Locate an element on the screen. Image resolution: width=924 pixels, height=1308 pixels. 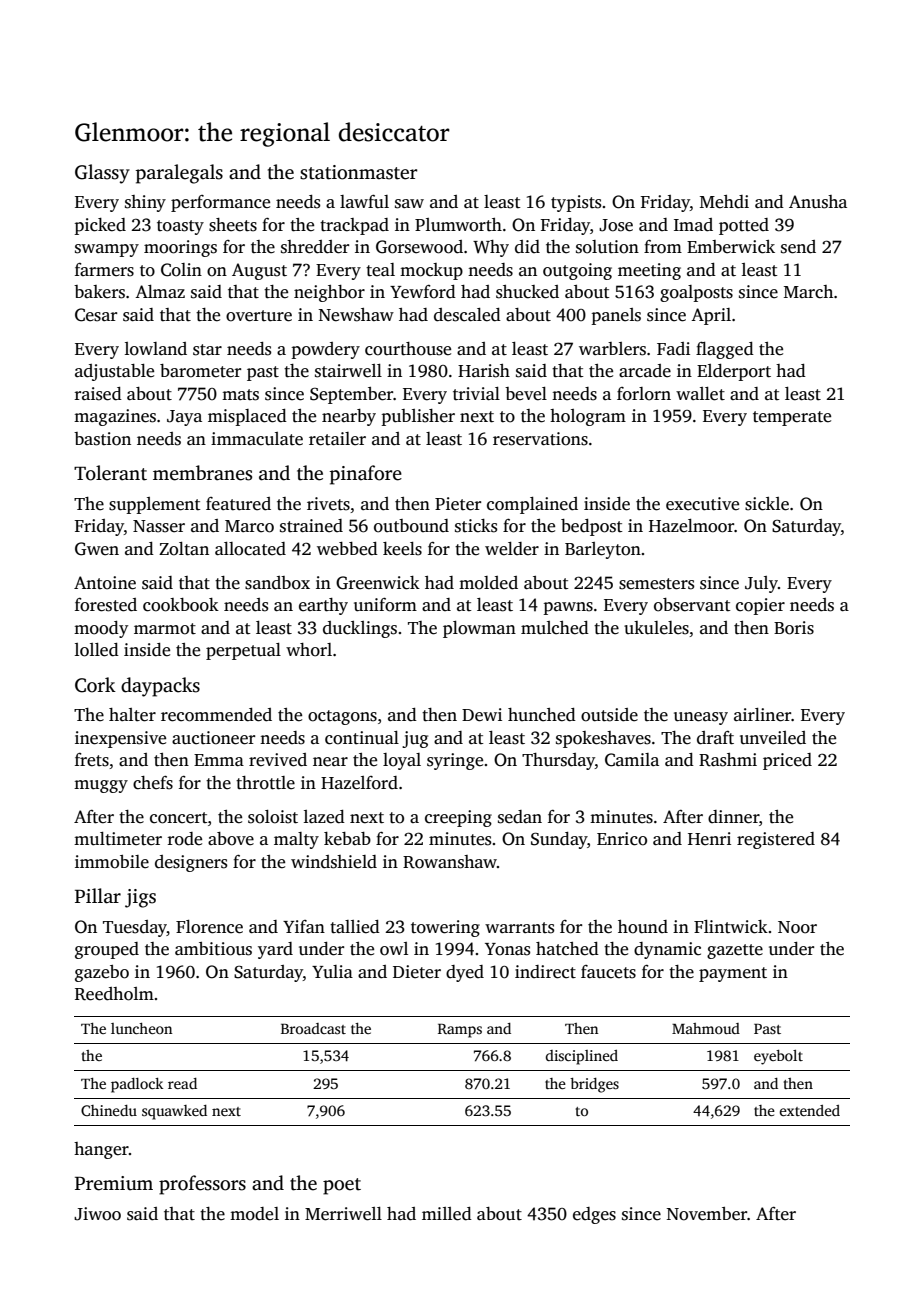
wallet is located at coordinates (700, 394).
